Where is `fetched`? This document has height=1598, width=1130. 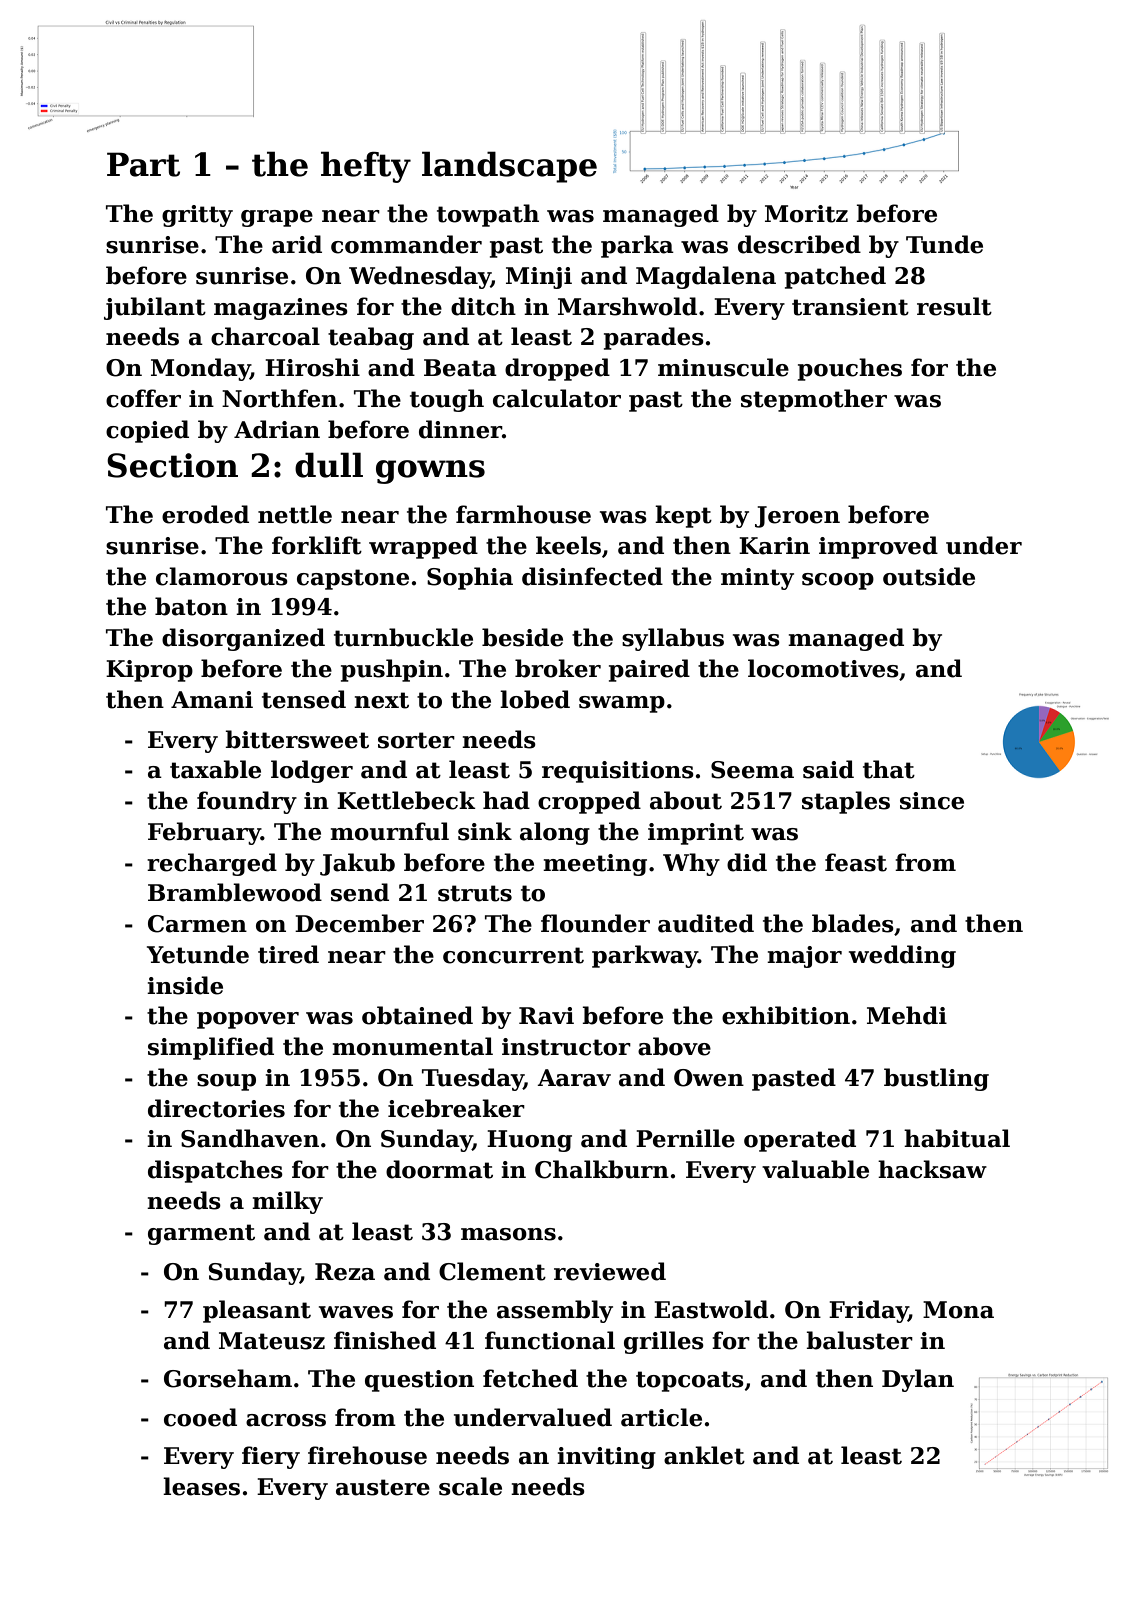 fetched is located at coordinates (530, 1378).
